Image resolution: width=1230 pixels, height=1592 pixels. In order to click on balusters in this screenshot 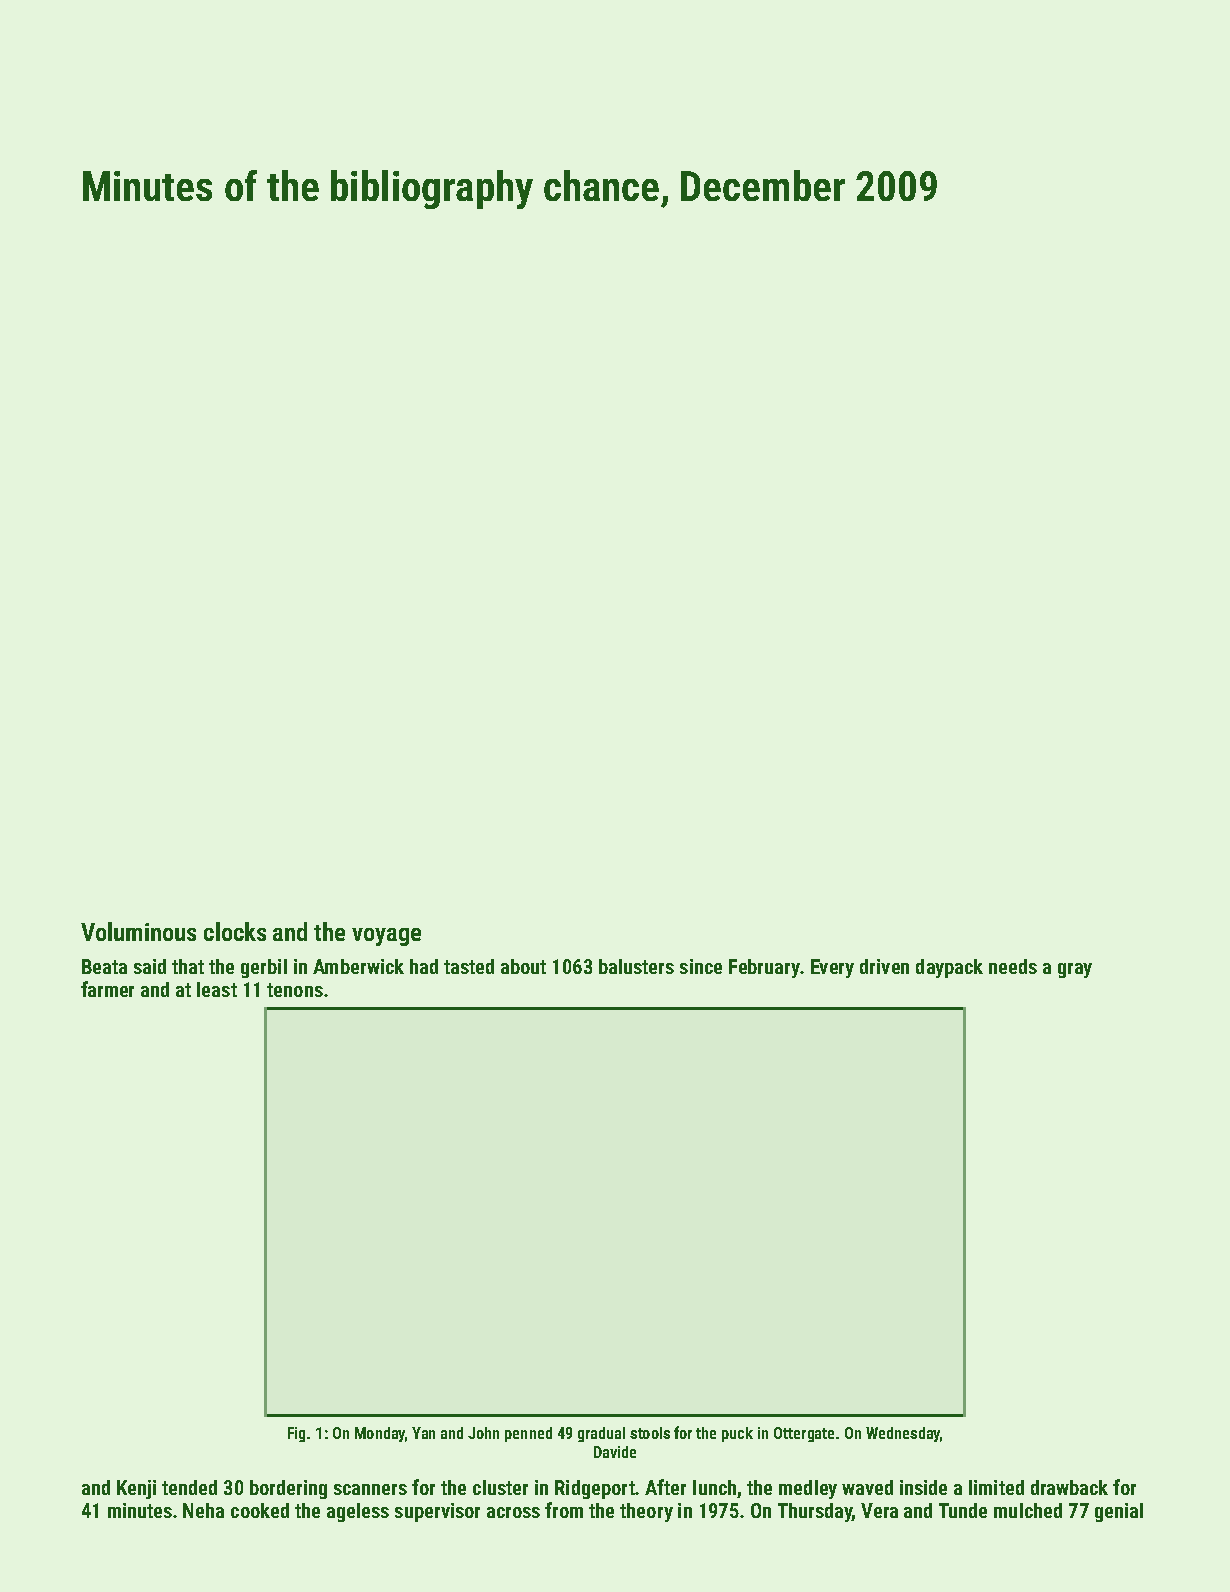, I will do `click(636, 966)`.
